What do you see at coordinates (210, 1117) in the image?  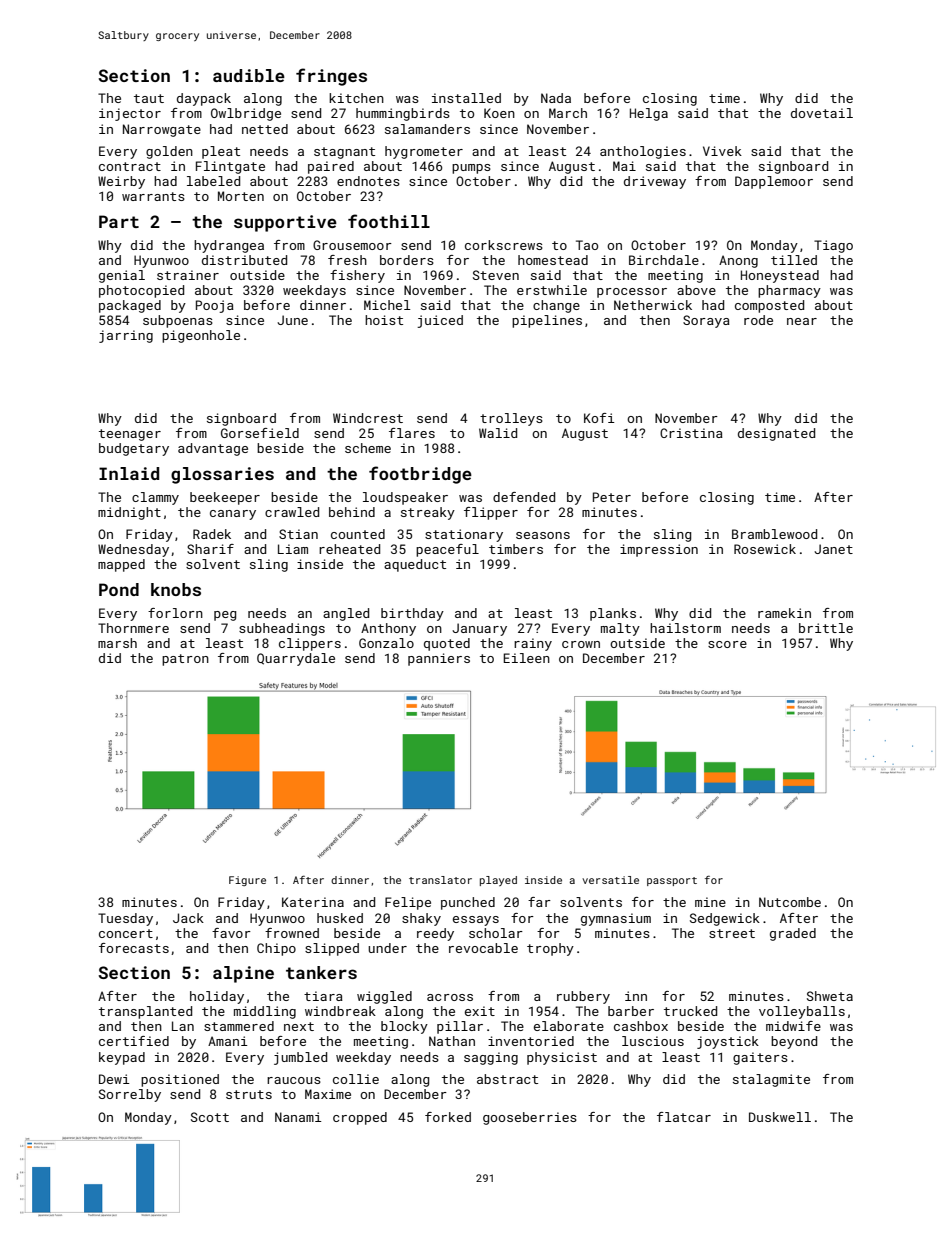 I see `Scott` at bounding box center [210, 1117].
